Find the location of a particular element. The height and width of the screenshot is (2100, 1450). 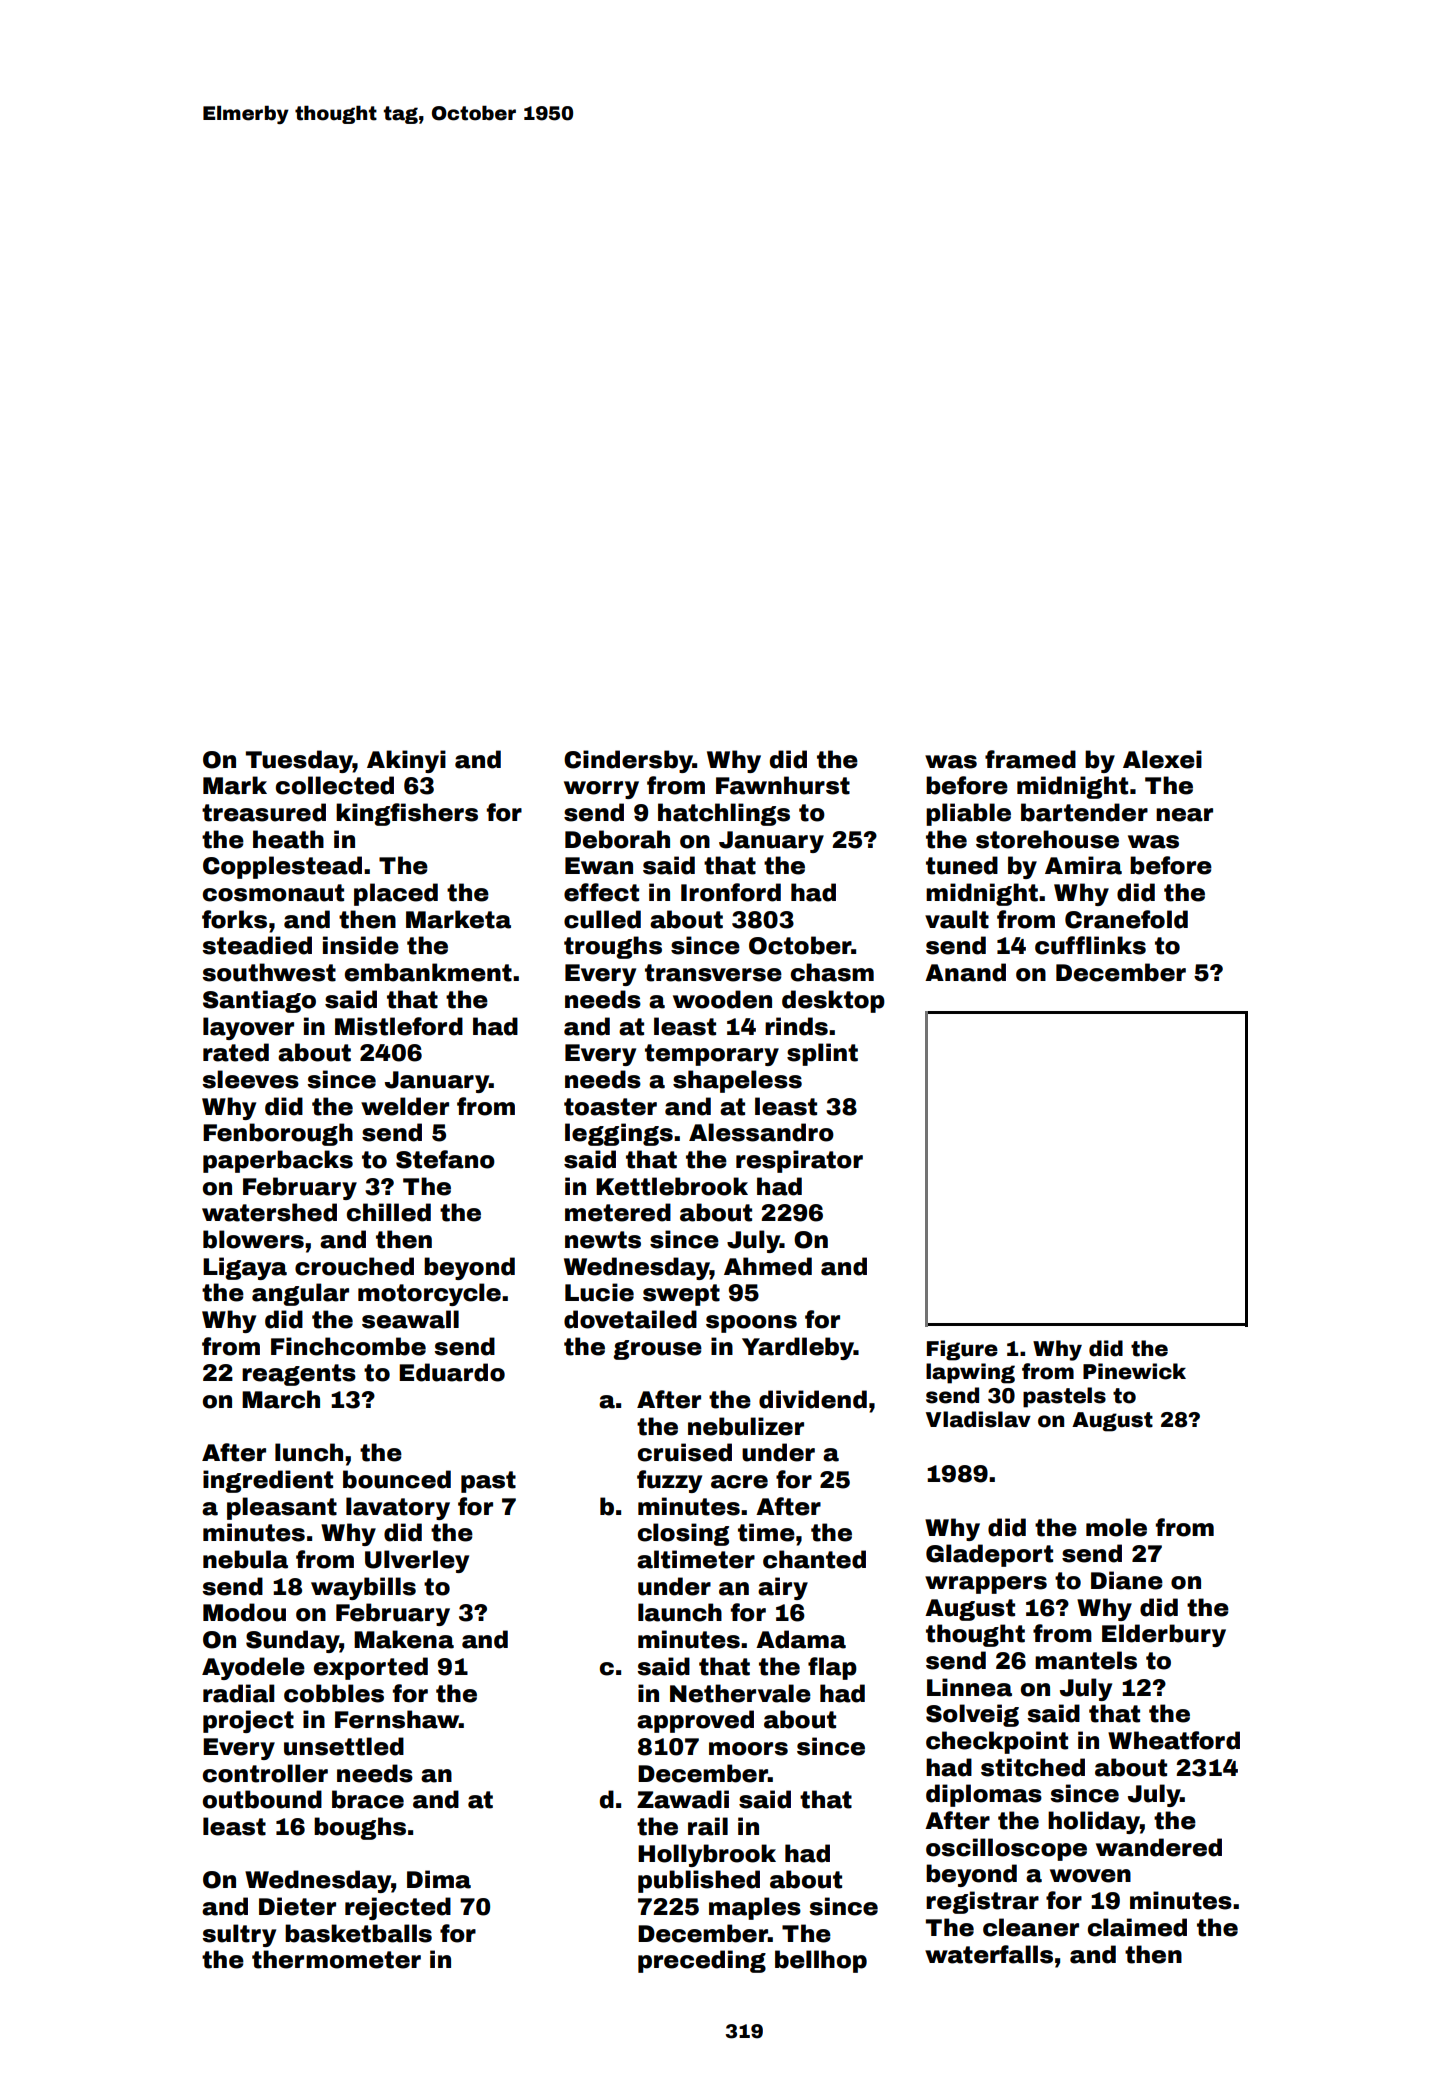

thermometer is located at coordinates (336, 1959).
